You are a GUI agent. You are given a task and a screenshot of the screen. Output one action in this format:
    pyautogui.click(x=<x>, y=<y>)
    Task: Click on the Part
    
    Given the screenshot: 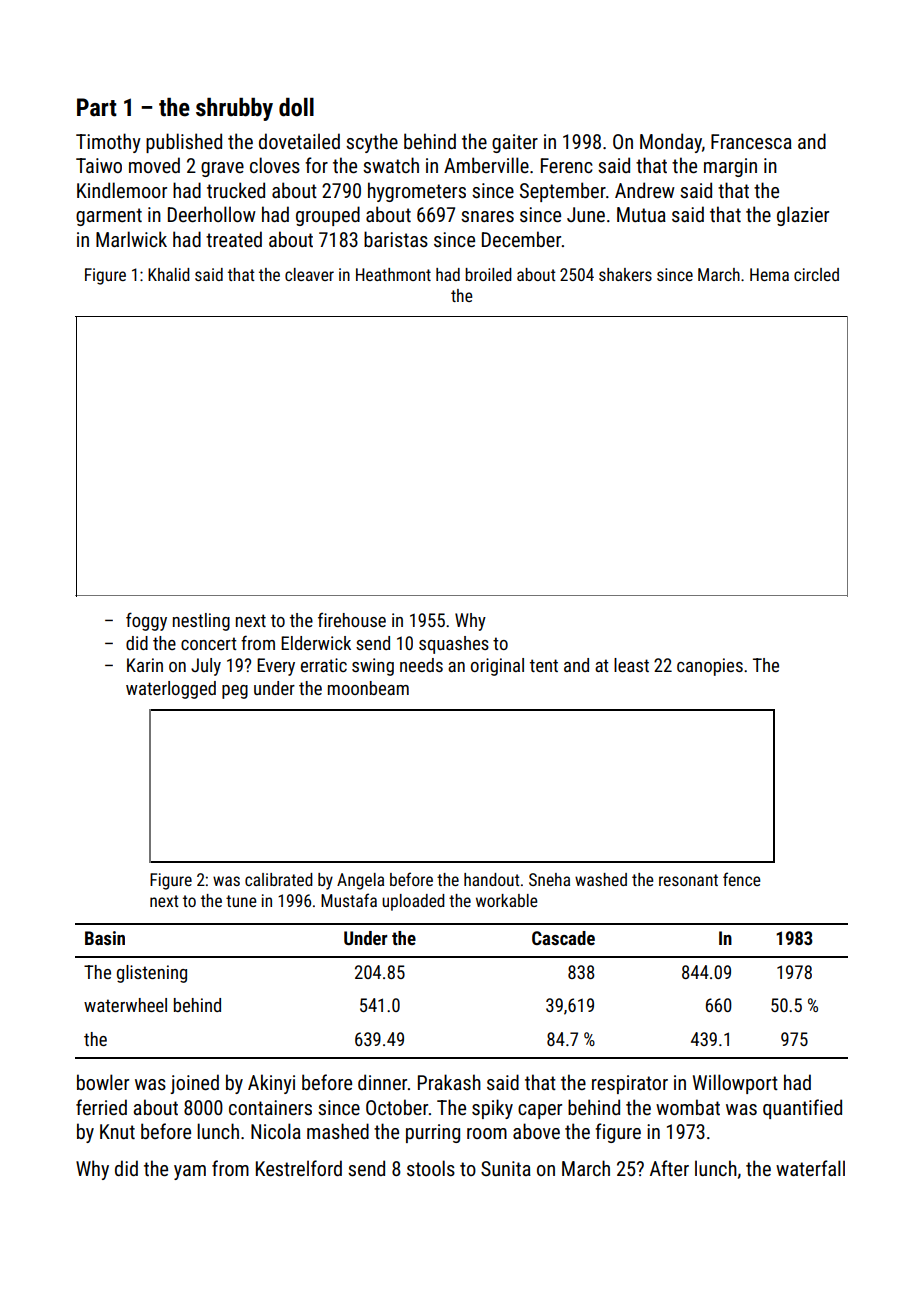 What is the action you would take?
    pyautogui.click(x=97, y=107)
